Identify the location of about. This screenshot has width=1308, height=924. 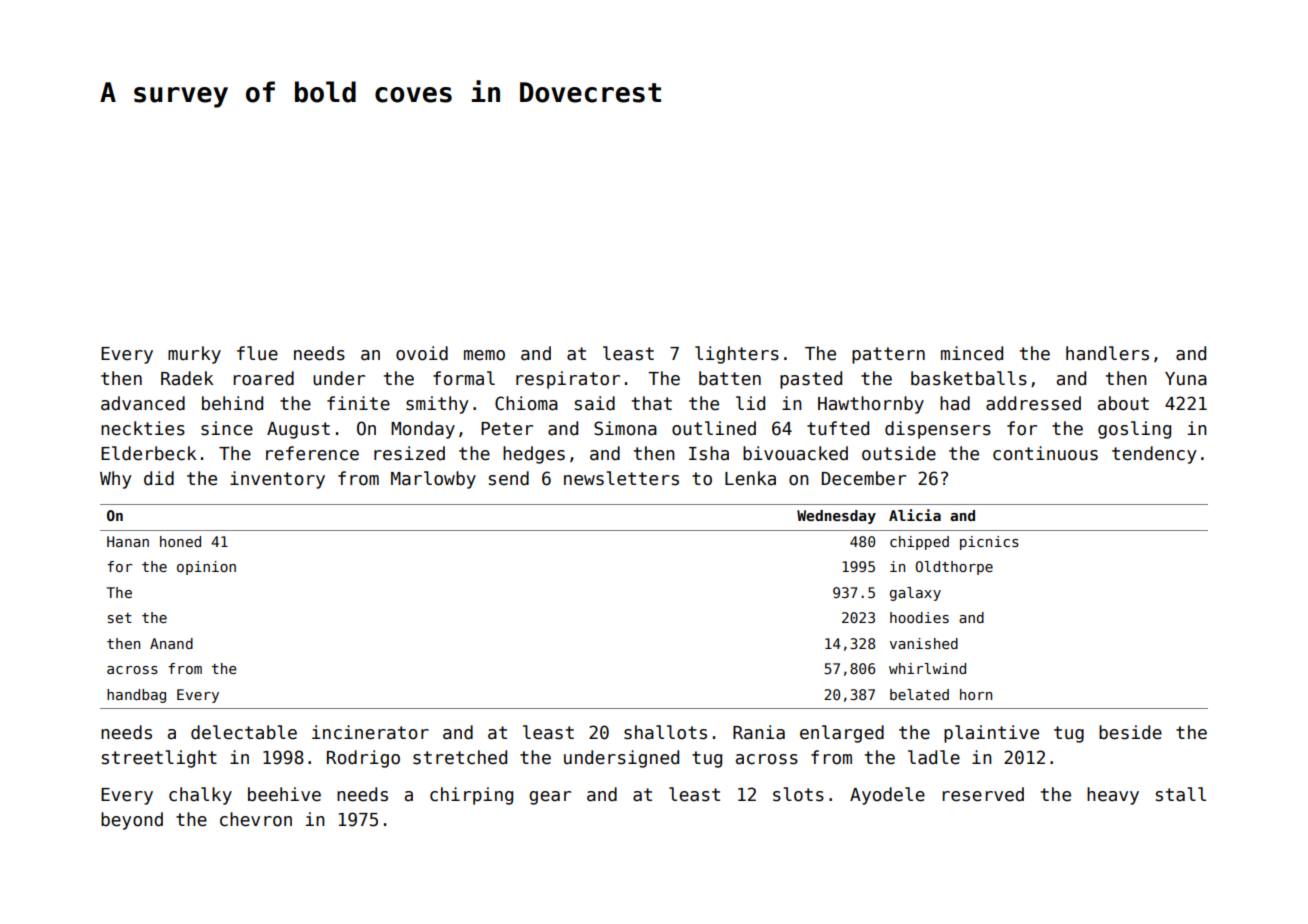
(1123, 403).
